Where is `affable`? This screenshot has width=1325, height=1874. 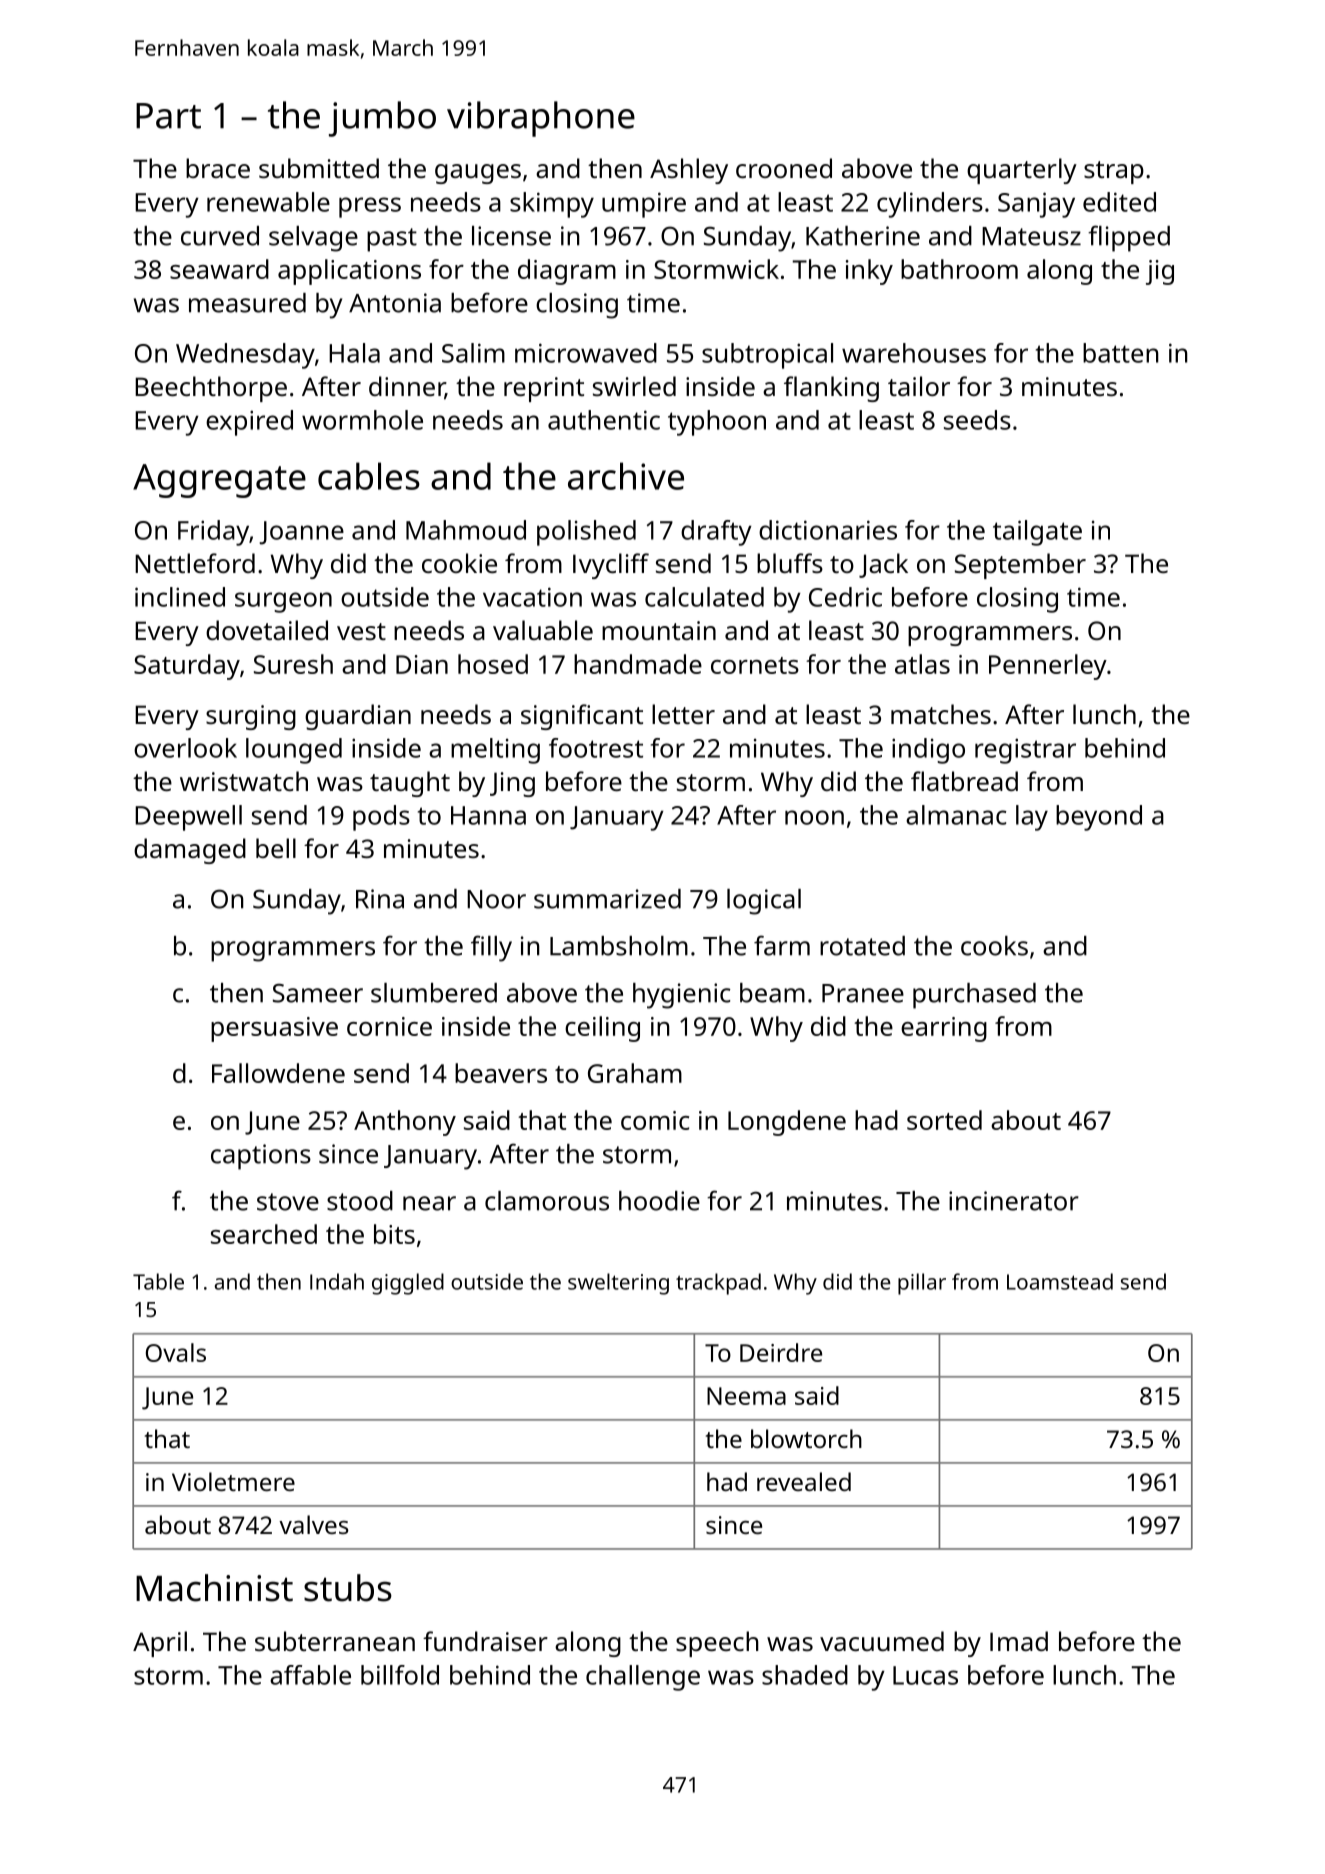 affable is located at coordinates (310, 1675).
